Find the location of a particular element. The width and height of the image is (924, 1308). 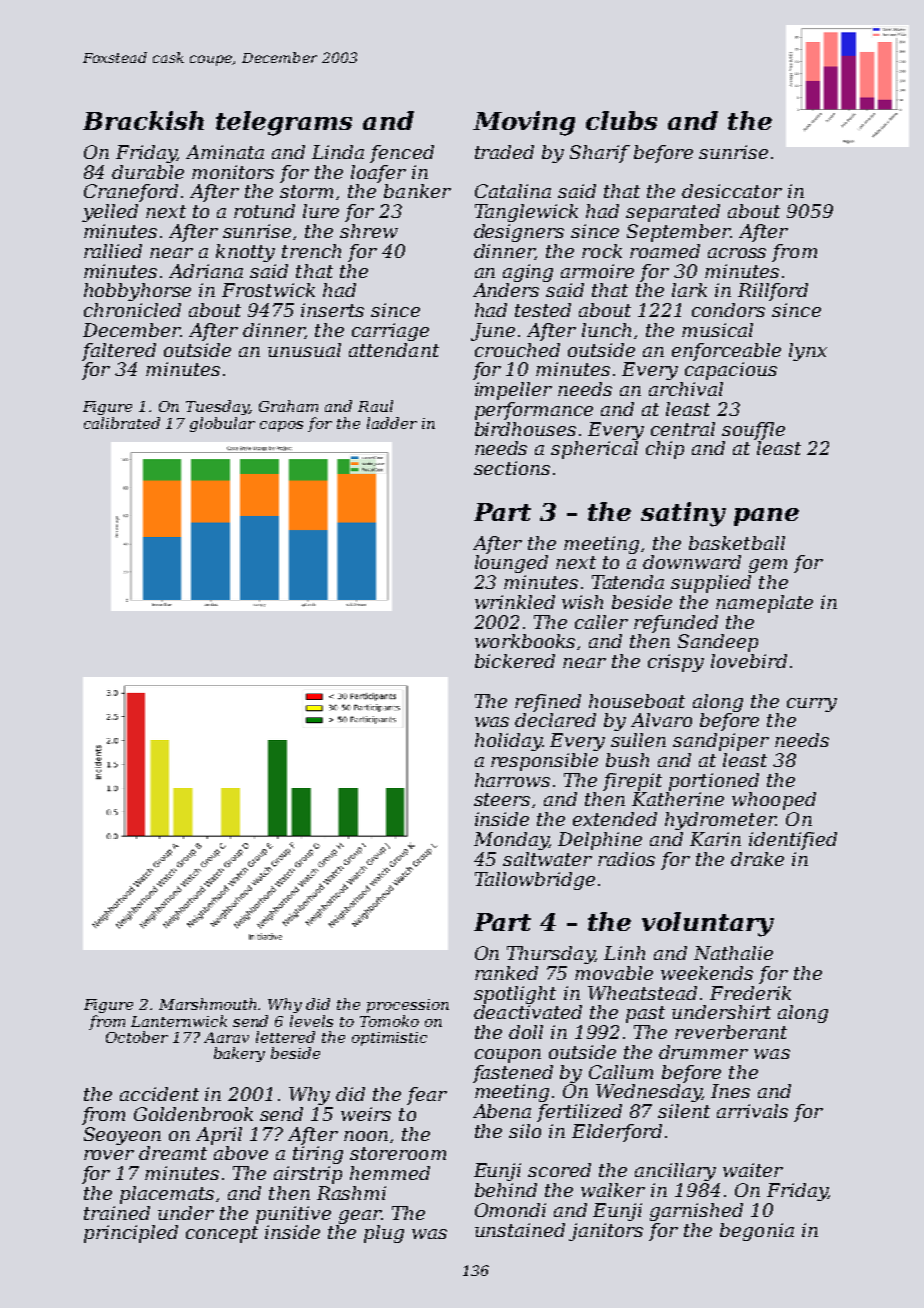

lovebird is located at coordinates (749, 661).
